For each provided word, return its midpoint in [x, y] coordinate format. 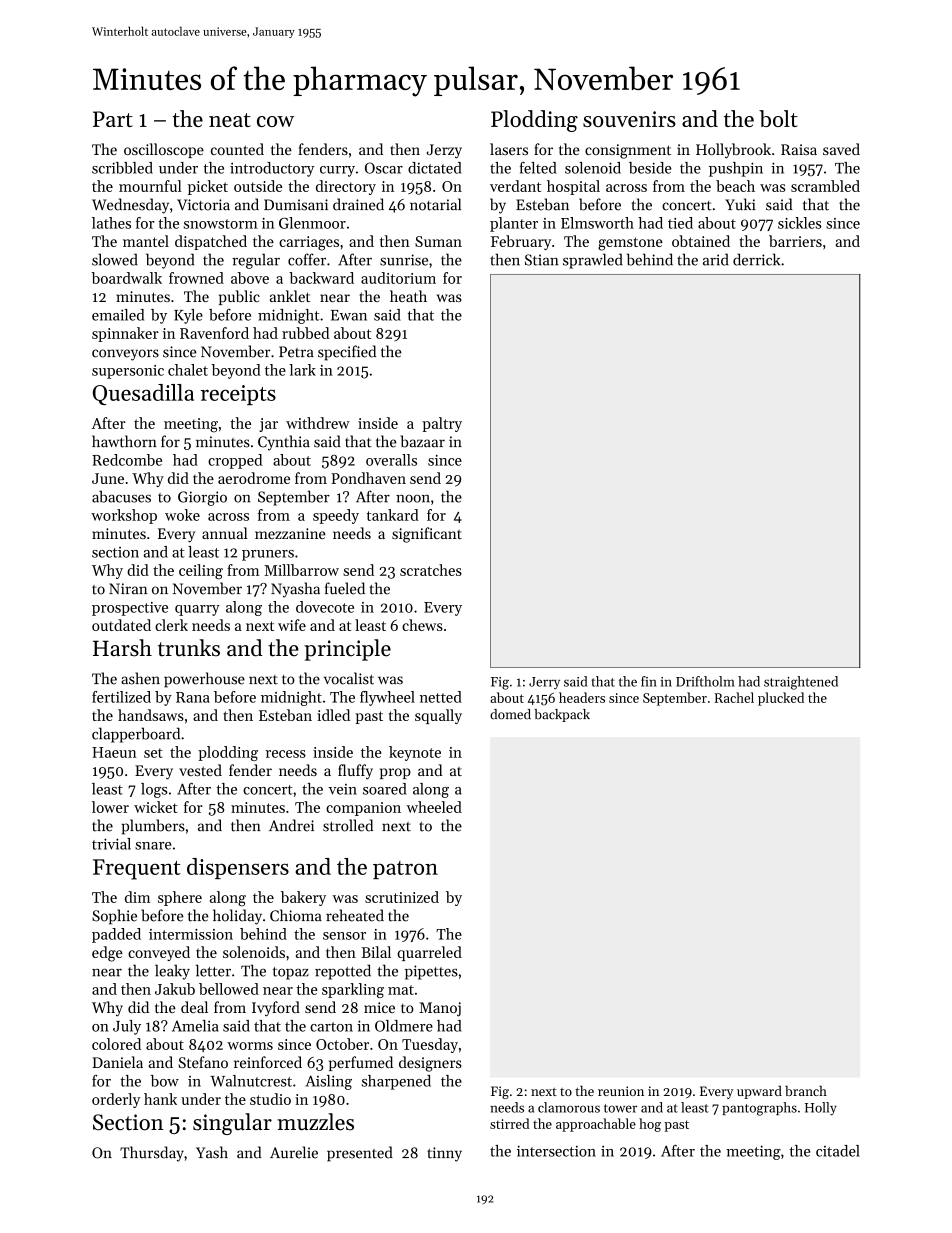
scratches [431, 570]
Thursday [152, 1154]
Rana [193, 697]
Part [113, 119]
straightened [801, 683]
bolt [778, 118]
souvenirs [629, 119]
